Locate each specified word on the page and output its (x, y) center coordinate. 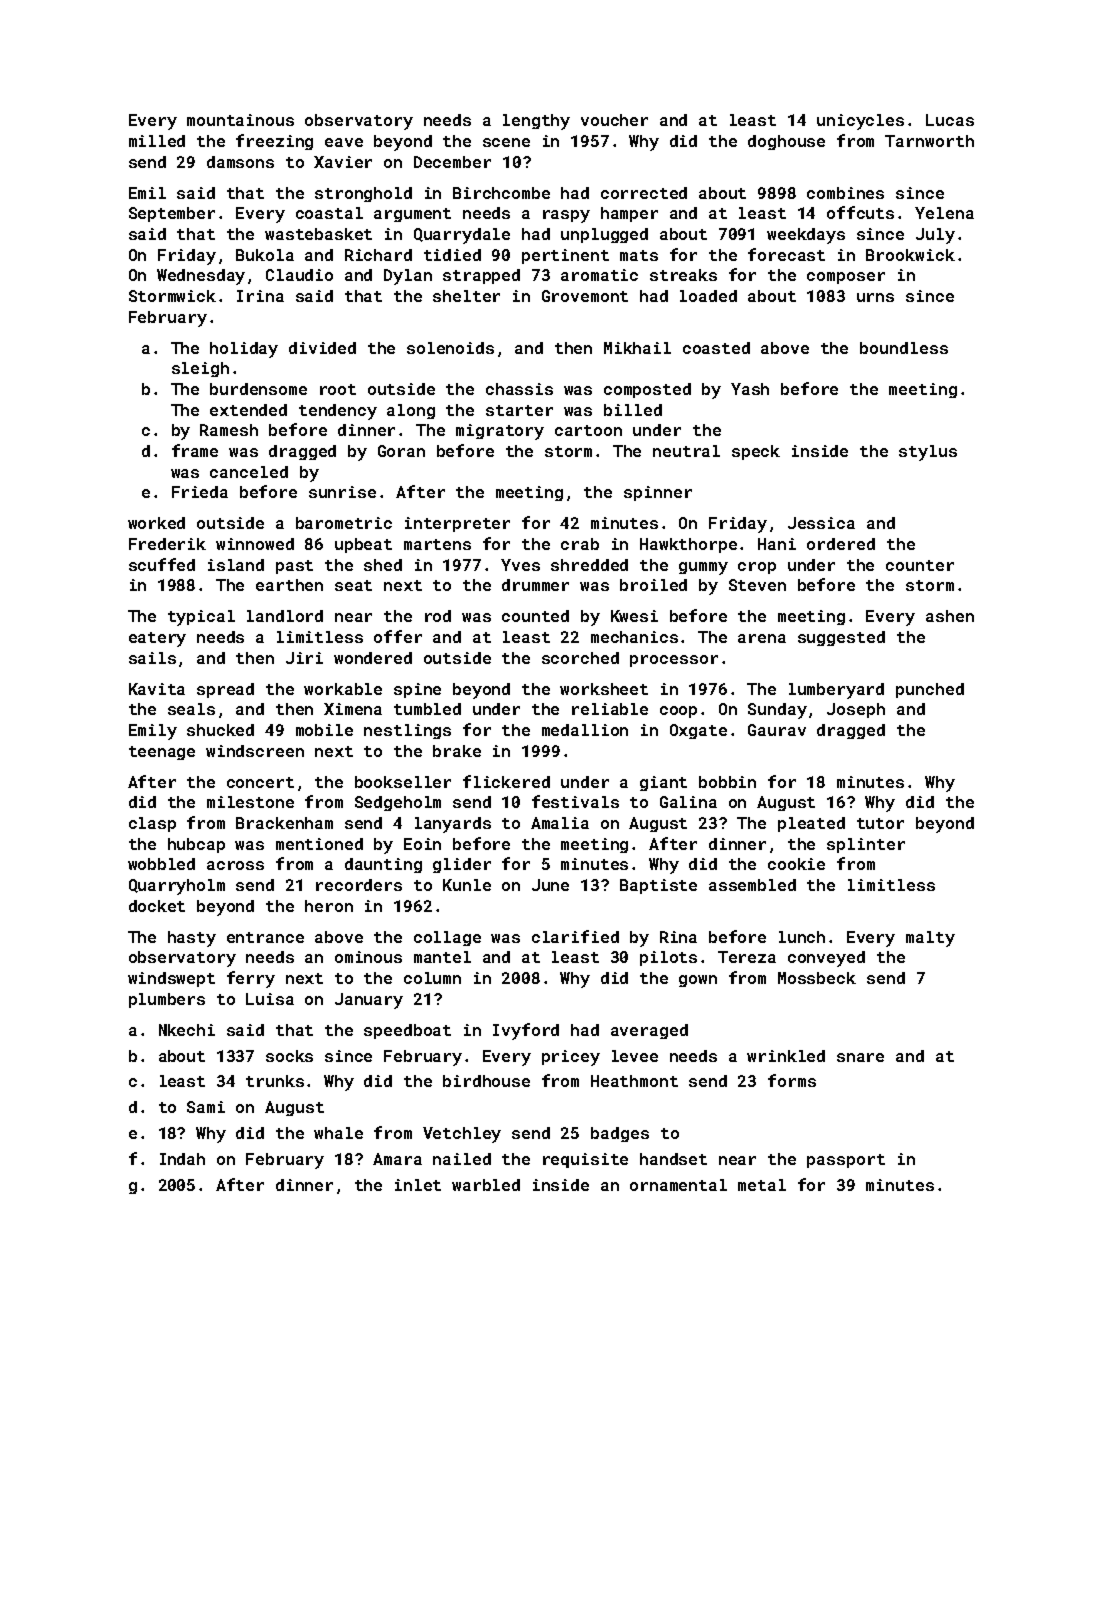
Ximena (353, 709)
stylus (928, 453)
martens (437, 544)
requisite (585, 1160)
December (452, 162)
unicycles (860, 122)
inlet (418, 1185)
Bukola (265, 255)
